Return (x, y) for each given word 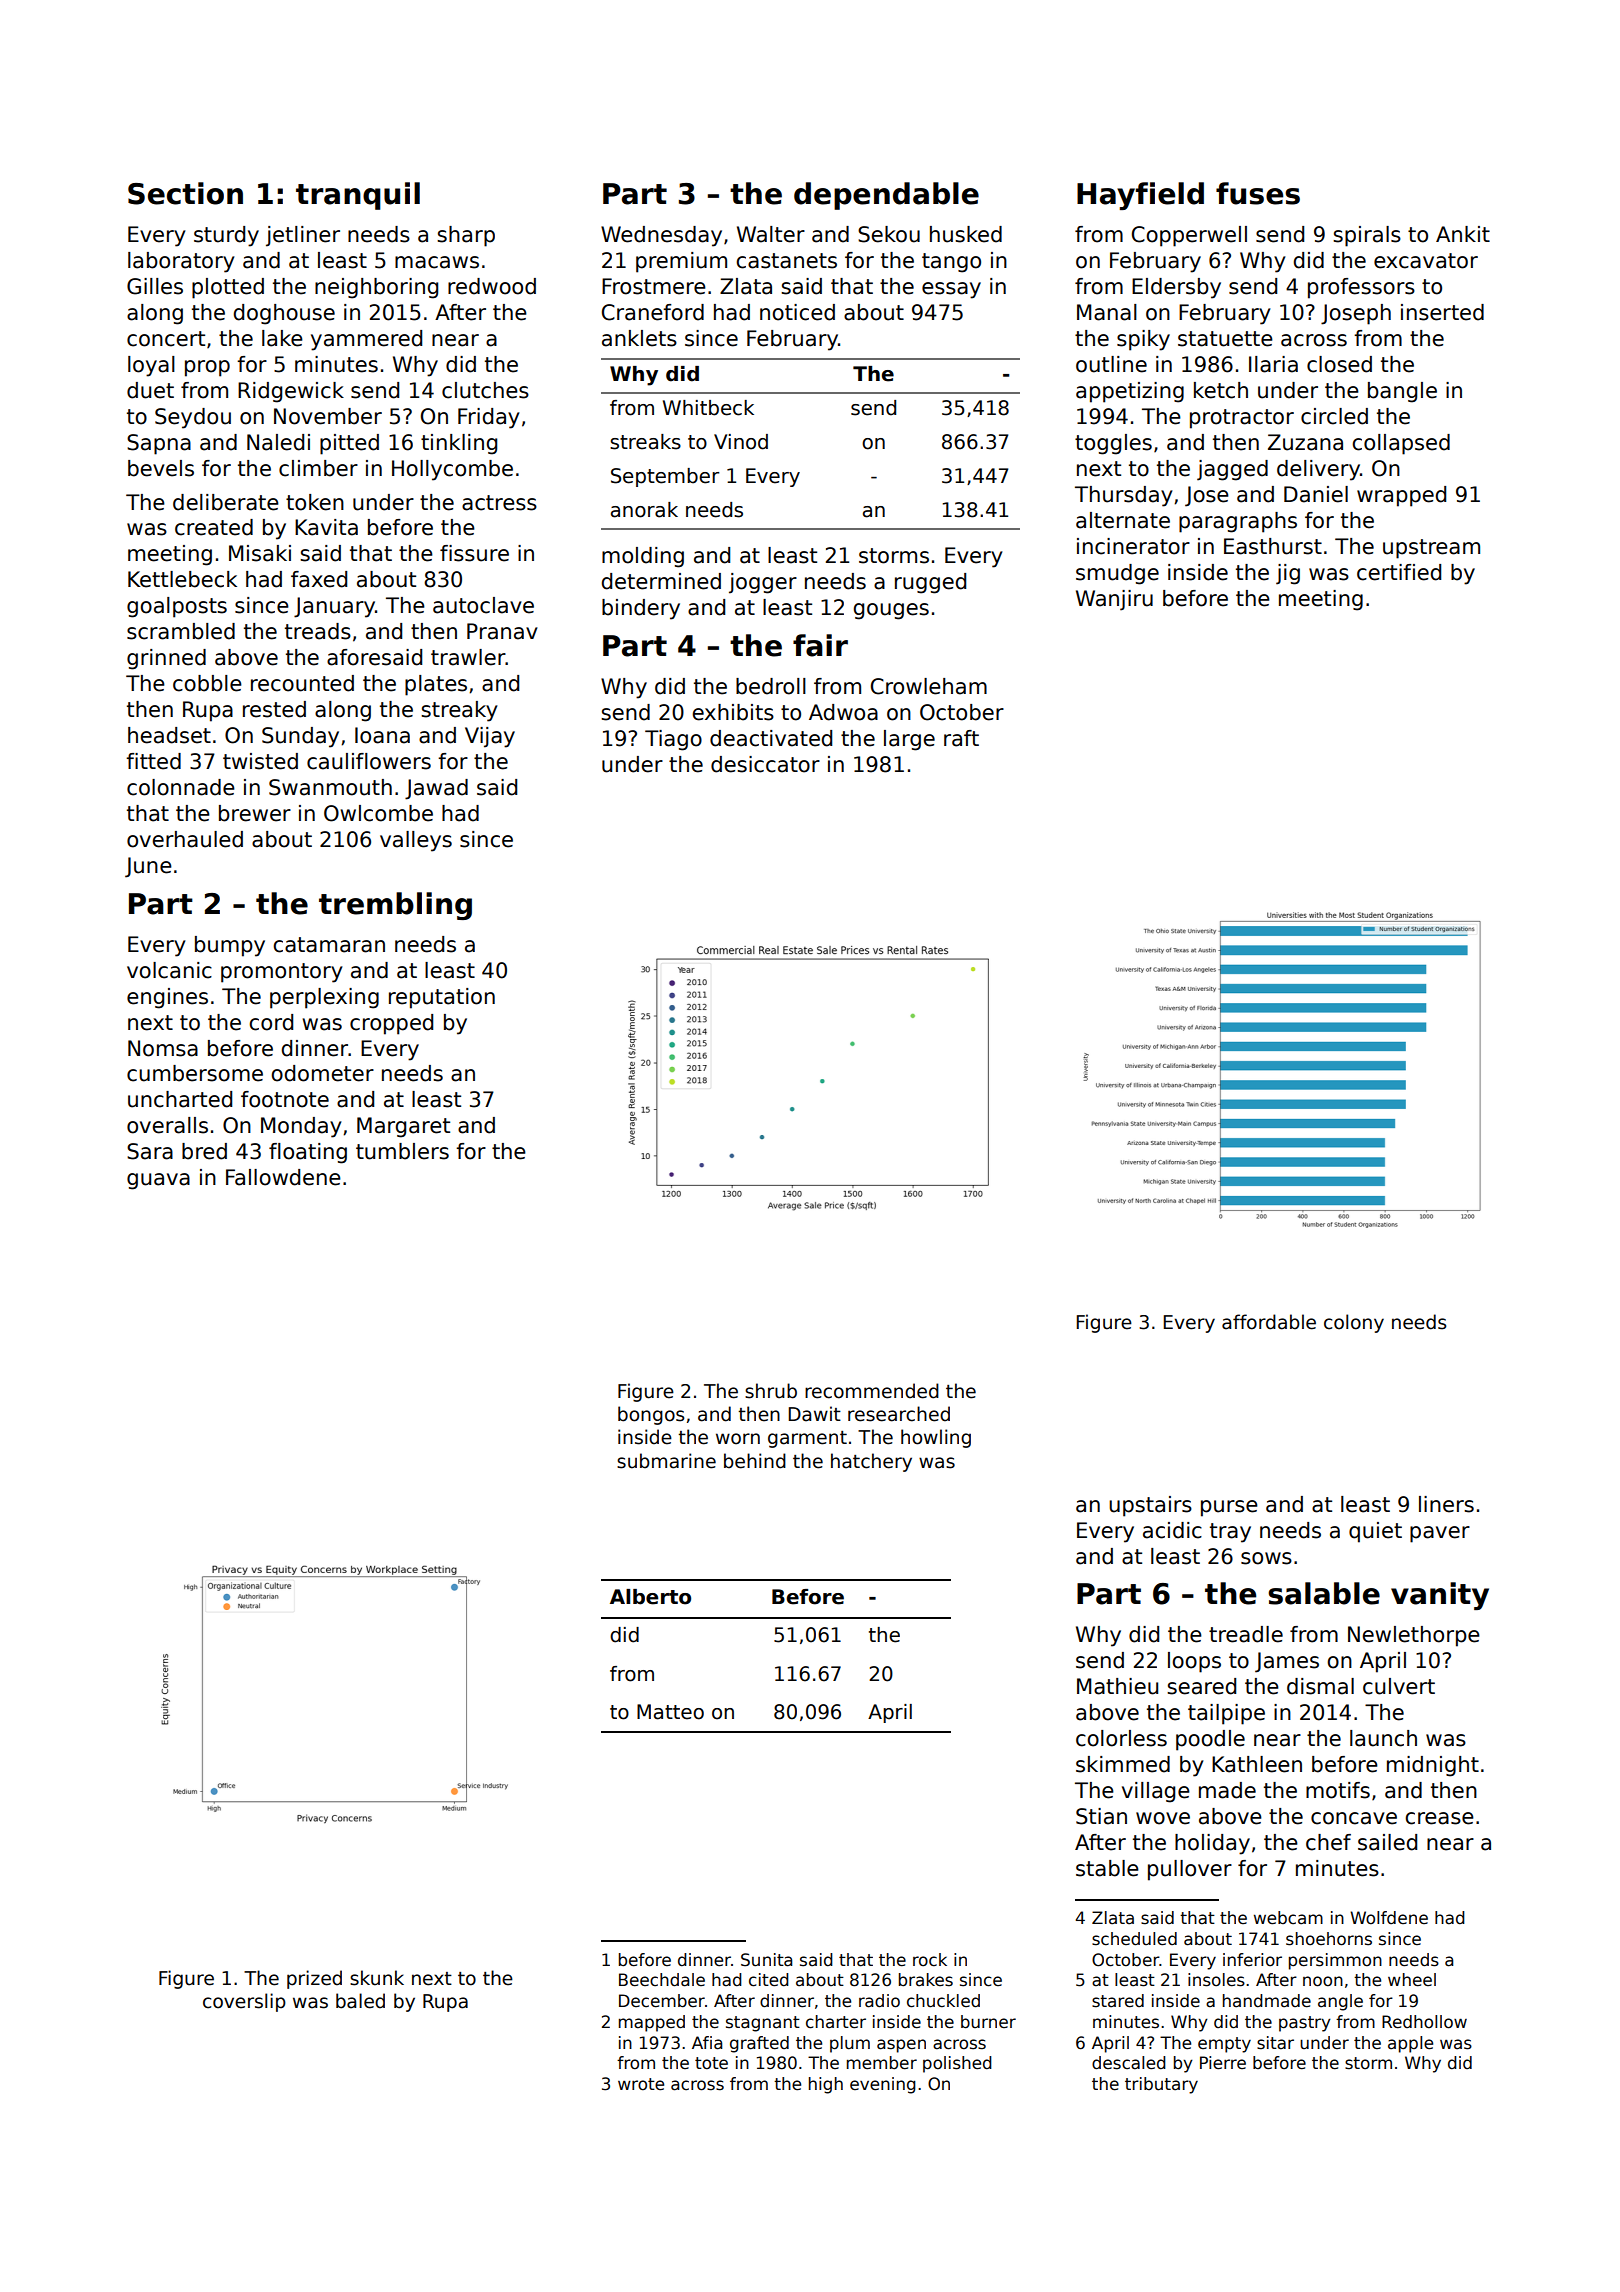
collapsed (1401, 444)
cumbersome (195, 1073)
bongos (651, 1415)
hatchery (871, 1462)
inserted (1442, 312)
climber (318, 468)
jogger (763, 583)
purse (1229, 1508)
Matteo (670, 1712)
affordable (1269, 1322)
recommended (872, 1391)
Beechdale (662, 1980)
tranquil (358, 196)
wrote (641, 2084)
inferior (1252, 1960)
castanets (786, 261)
